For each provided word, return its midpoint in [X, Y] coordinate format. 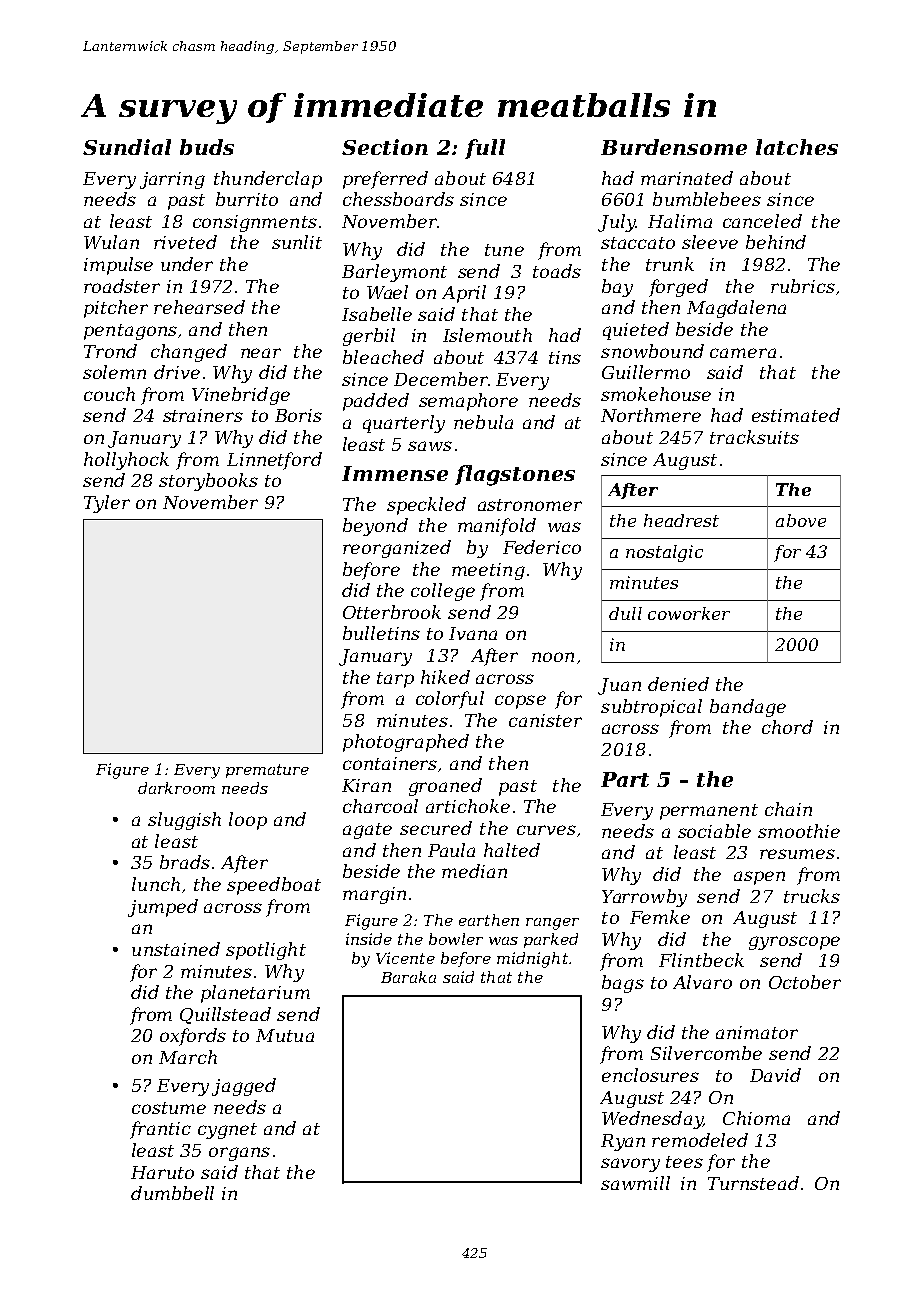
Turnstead [753, 1183]
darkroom [176, 788]
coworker [689, 613]
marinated [687, 178]
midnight [532, 960]
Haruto [162, 1172]
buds [207, 147]
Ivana [473, 633]
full [485, 149]
